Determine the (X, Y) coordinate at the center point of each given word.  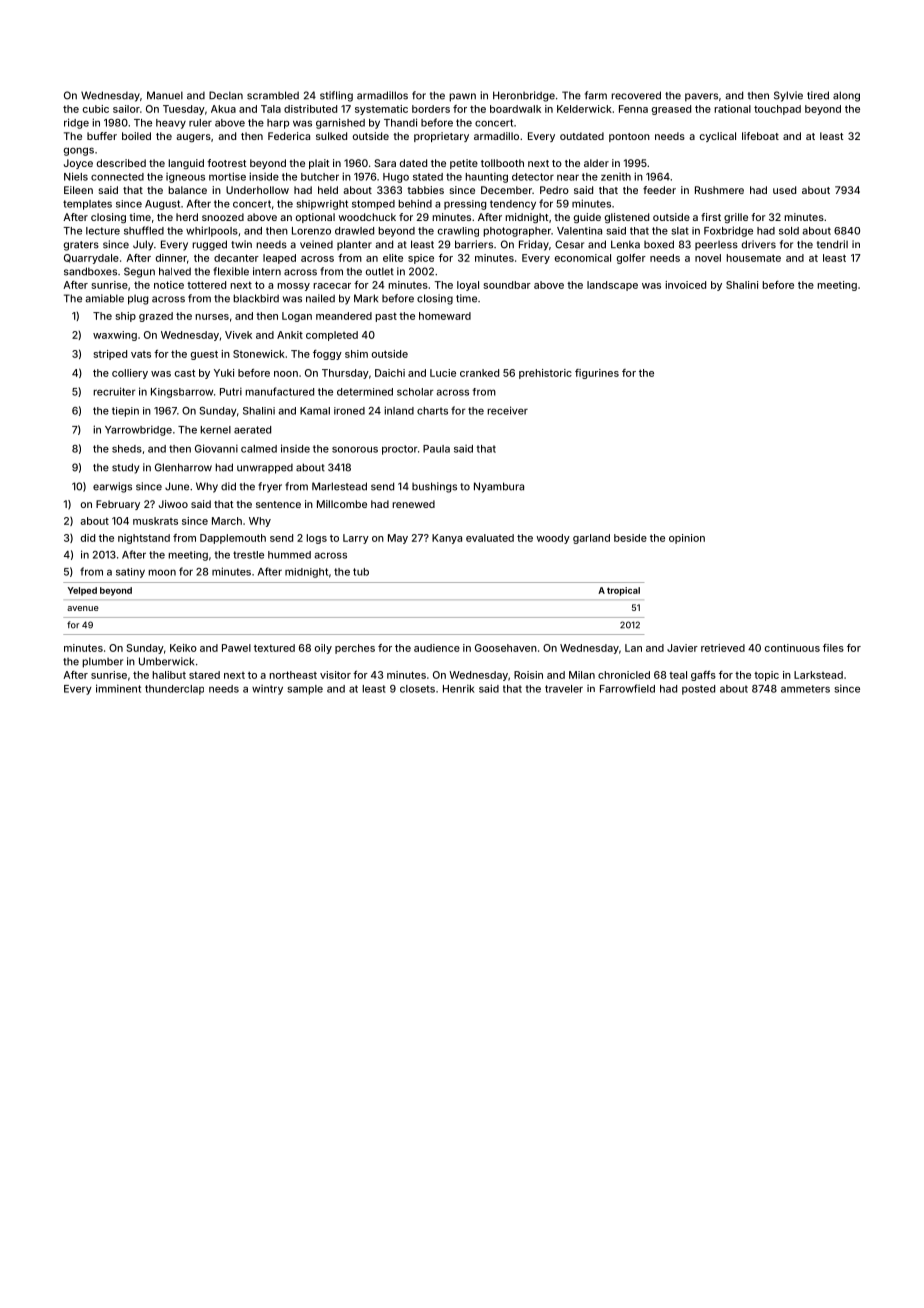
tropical (623, 591)
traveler (564, 689)
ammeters (805, 689)
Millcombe (342, 504)
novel (708, 258)
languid (186, 164)
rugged (209, 245)
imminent (118, 688)
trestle (248, 555)
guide (587, 218)
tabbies (425, 190)
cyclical (718, 137)
